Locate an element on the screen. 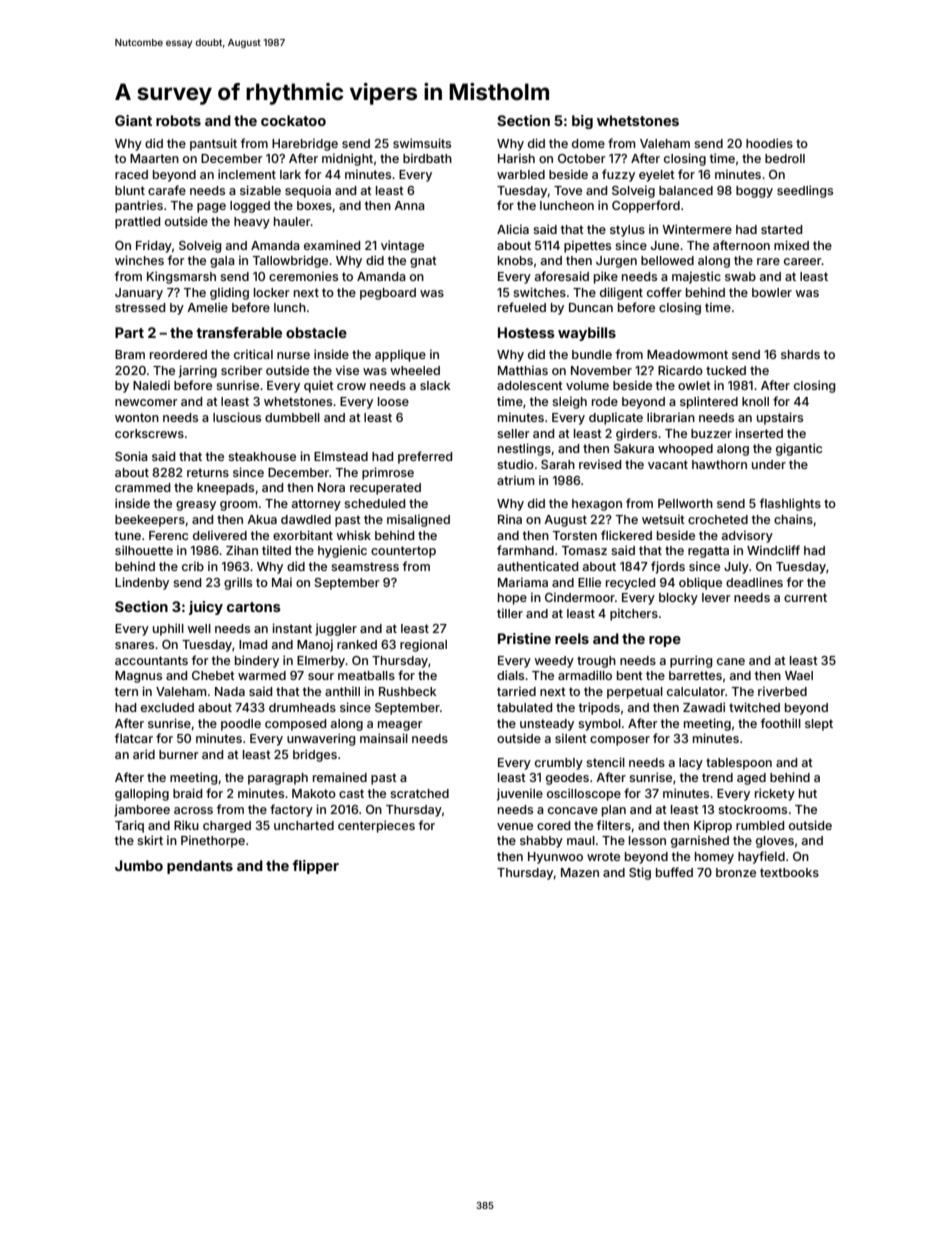 This screenshot has height=1233, width=952. balanced is located at coordinates (686, 190).
